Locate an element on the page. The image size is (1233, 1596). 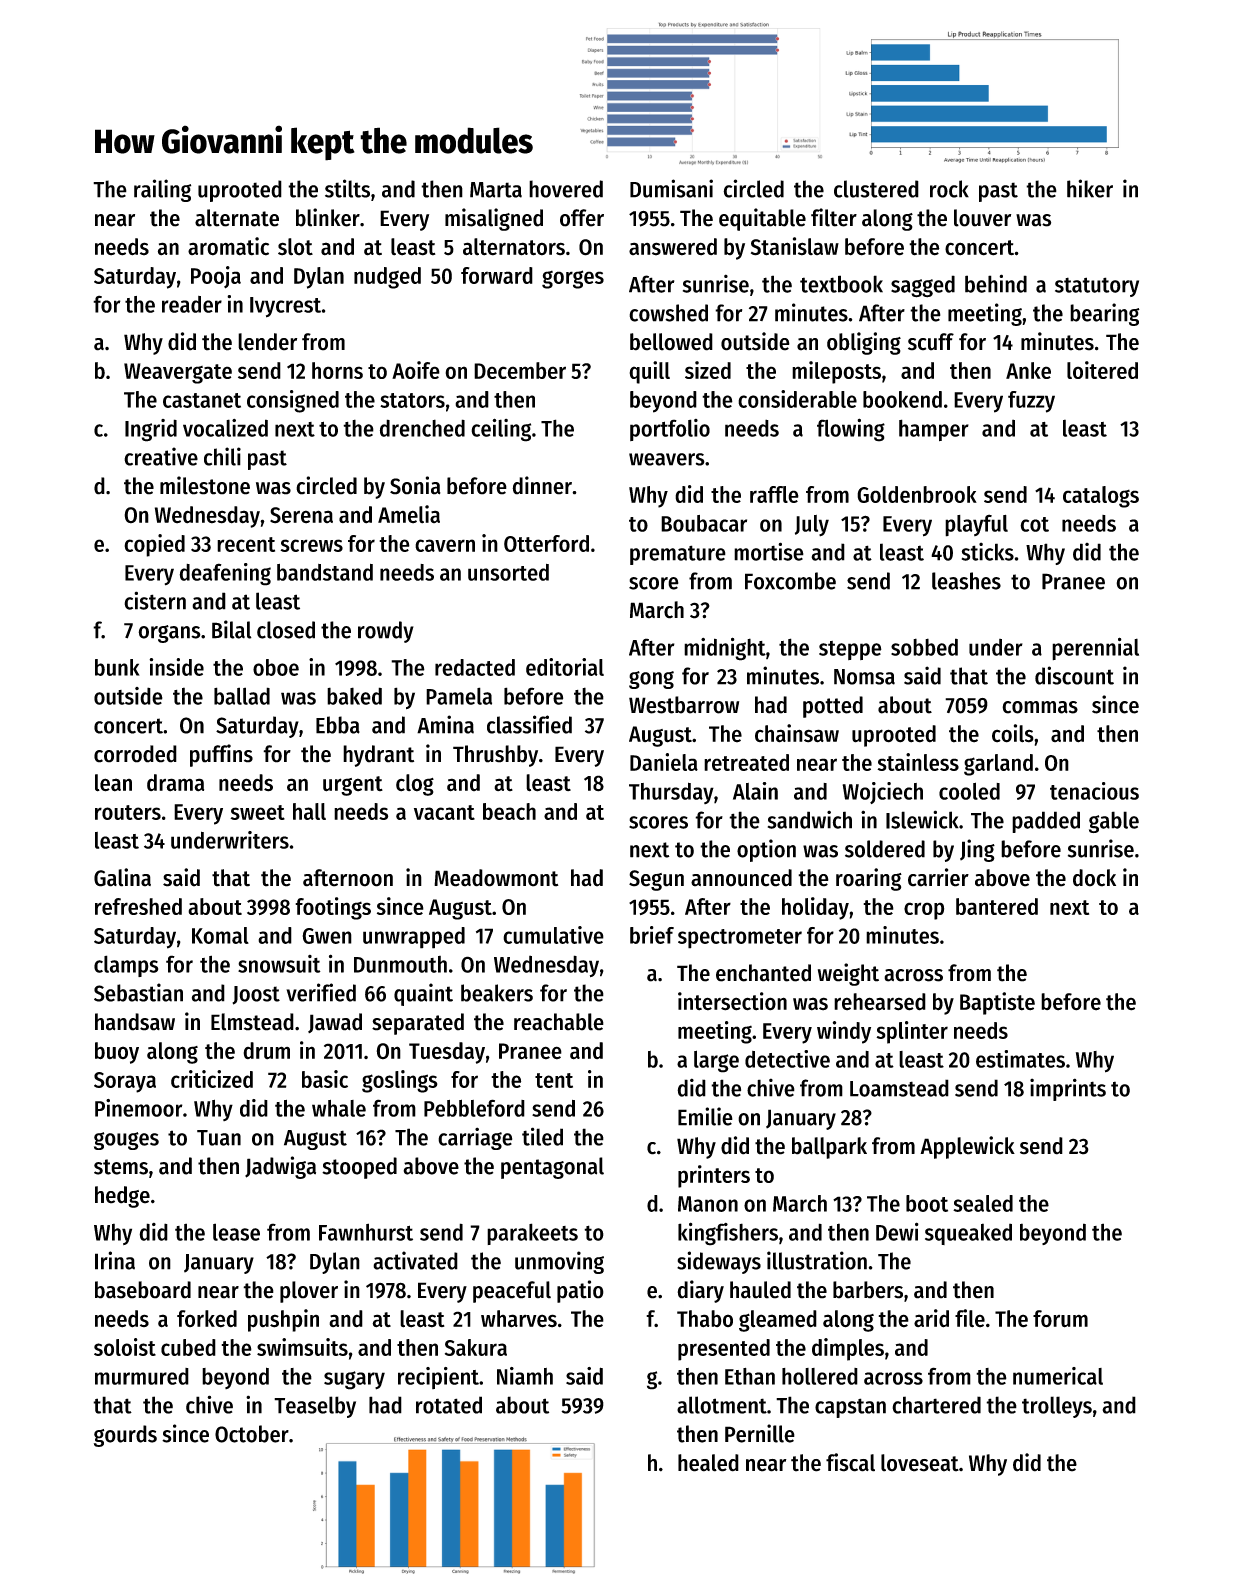
Dumisani is located at coordinates (671, 188).
